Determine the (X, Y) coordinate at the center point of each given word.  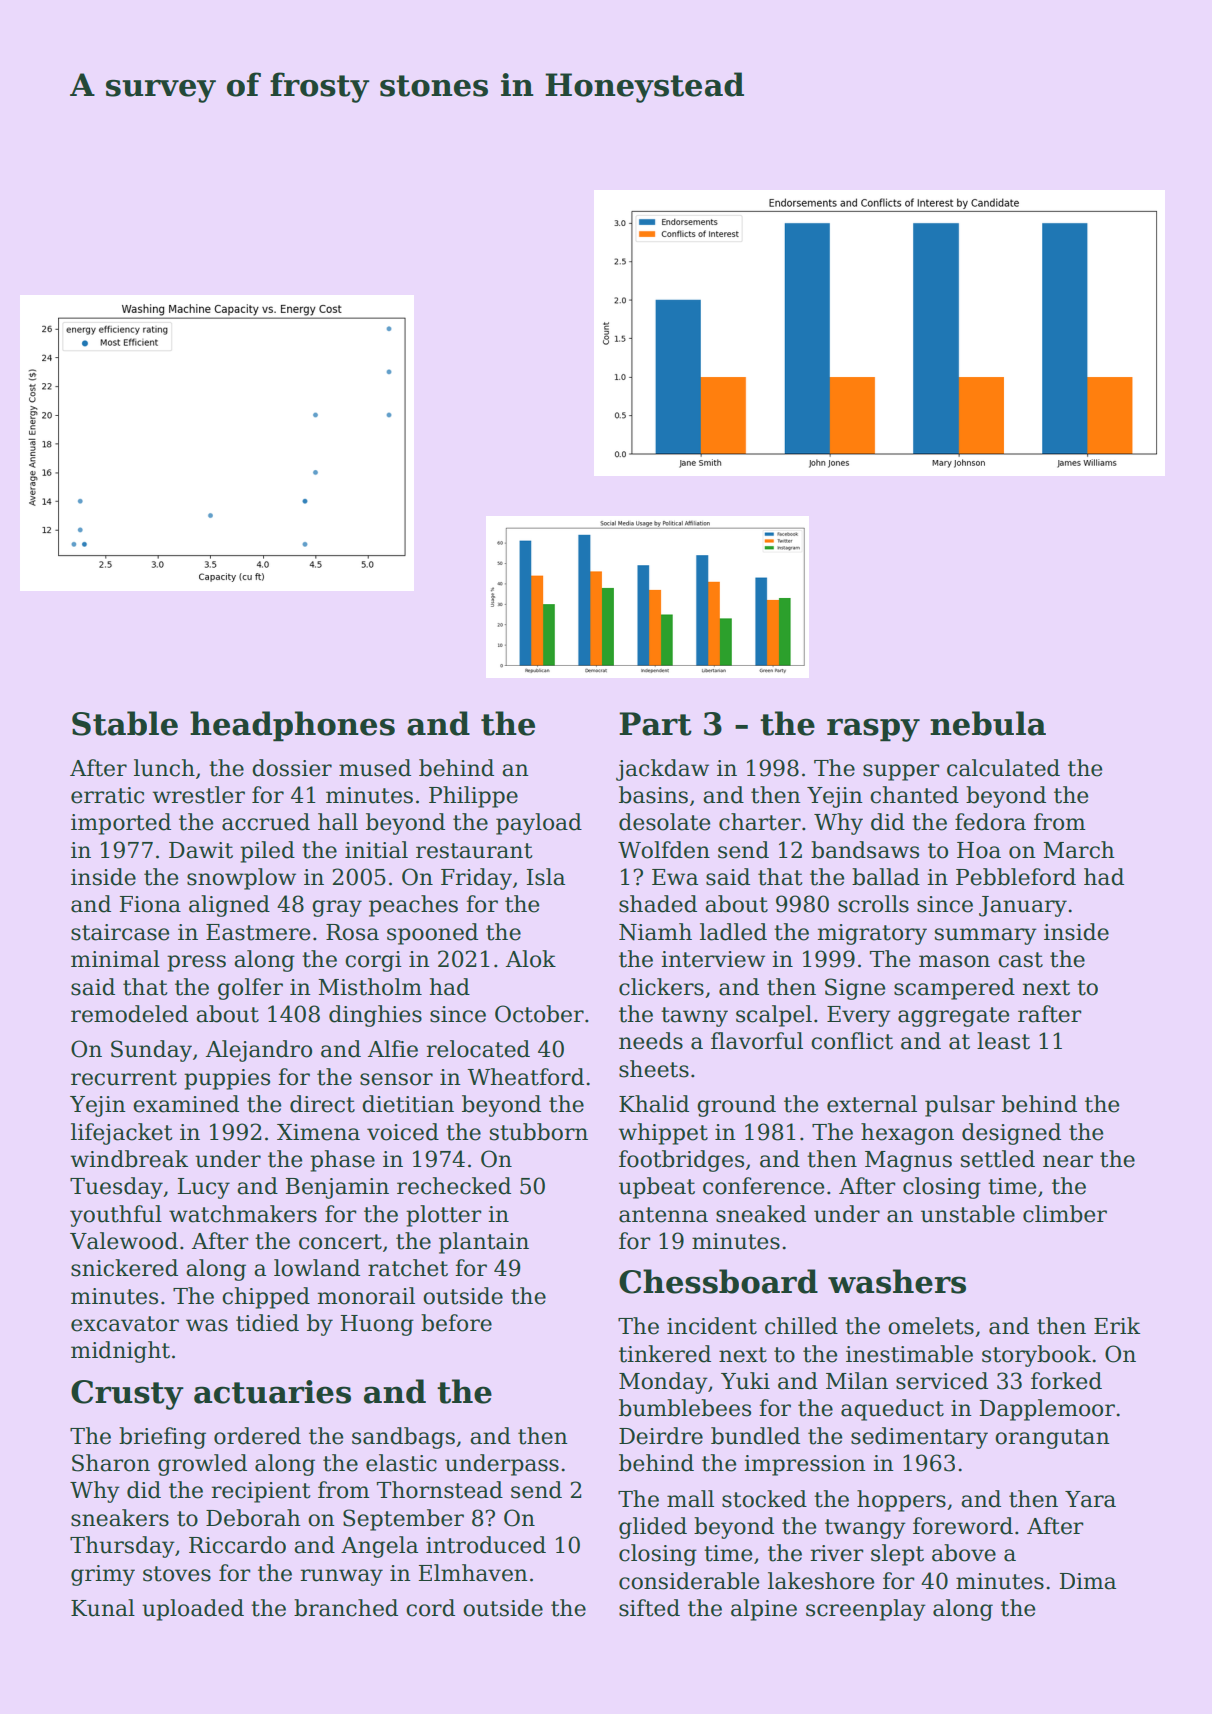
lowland (317, 1268)
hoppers (901, 1501)
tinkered (665, 1354)
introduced (486, 1545)
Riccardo (237, 1545)
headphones (292, 726)
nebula (988, 723)
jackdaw (662, 770)
